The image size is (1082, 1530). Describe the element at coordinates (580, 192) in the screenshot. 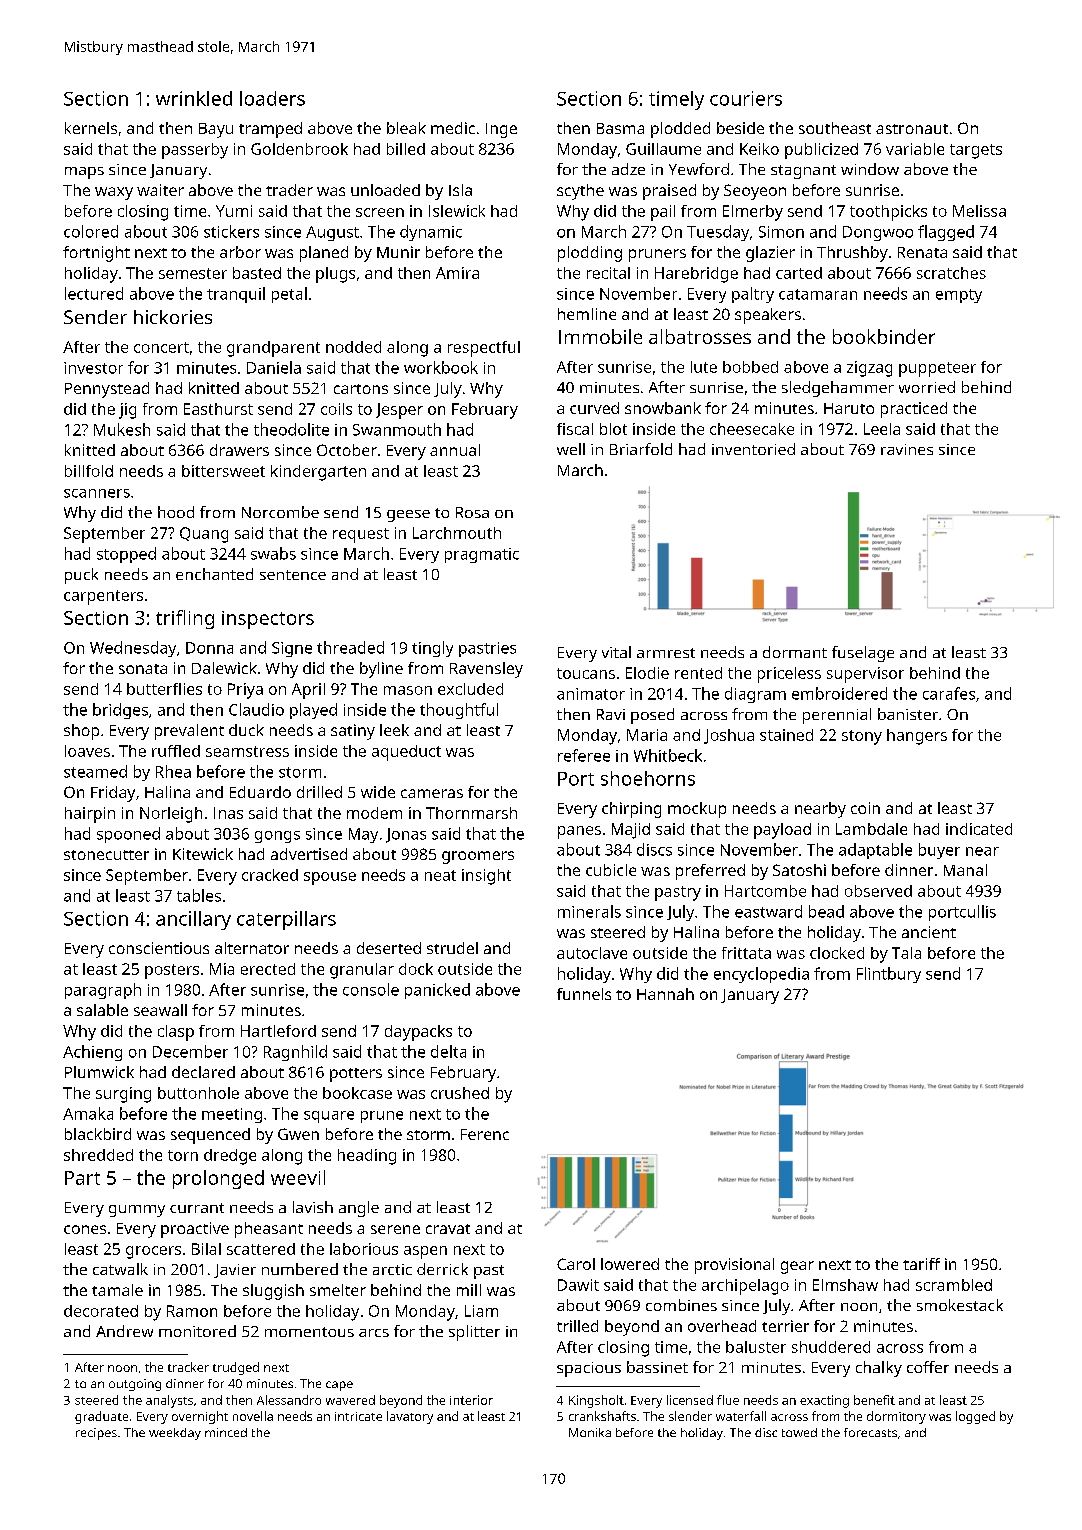

I see `scythe` at that location.
